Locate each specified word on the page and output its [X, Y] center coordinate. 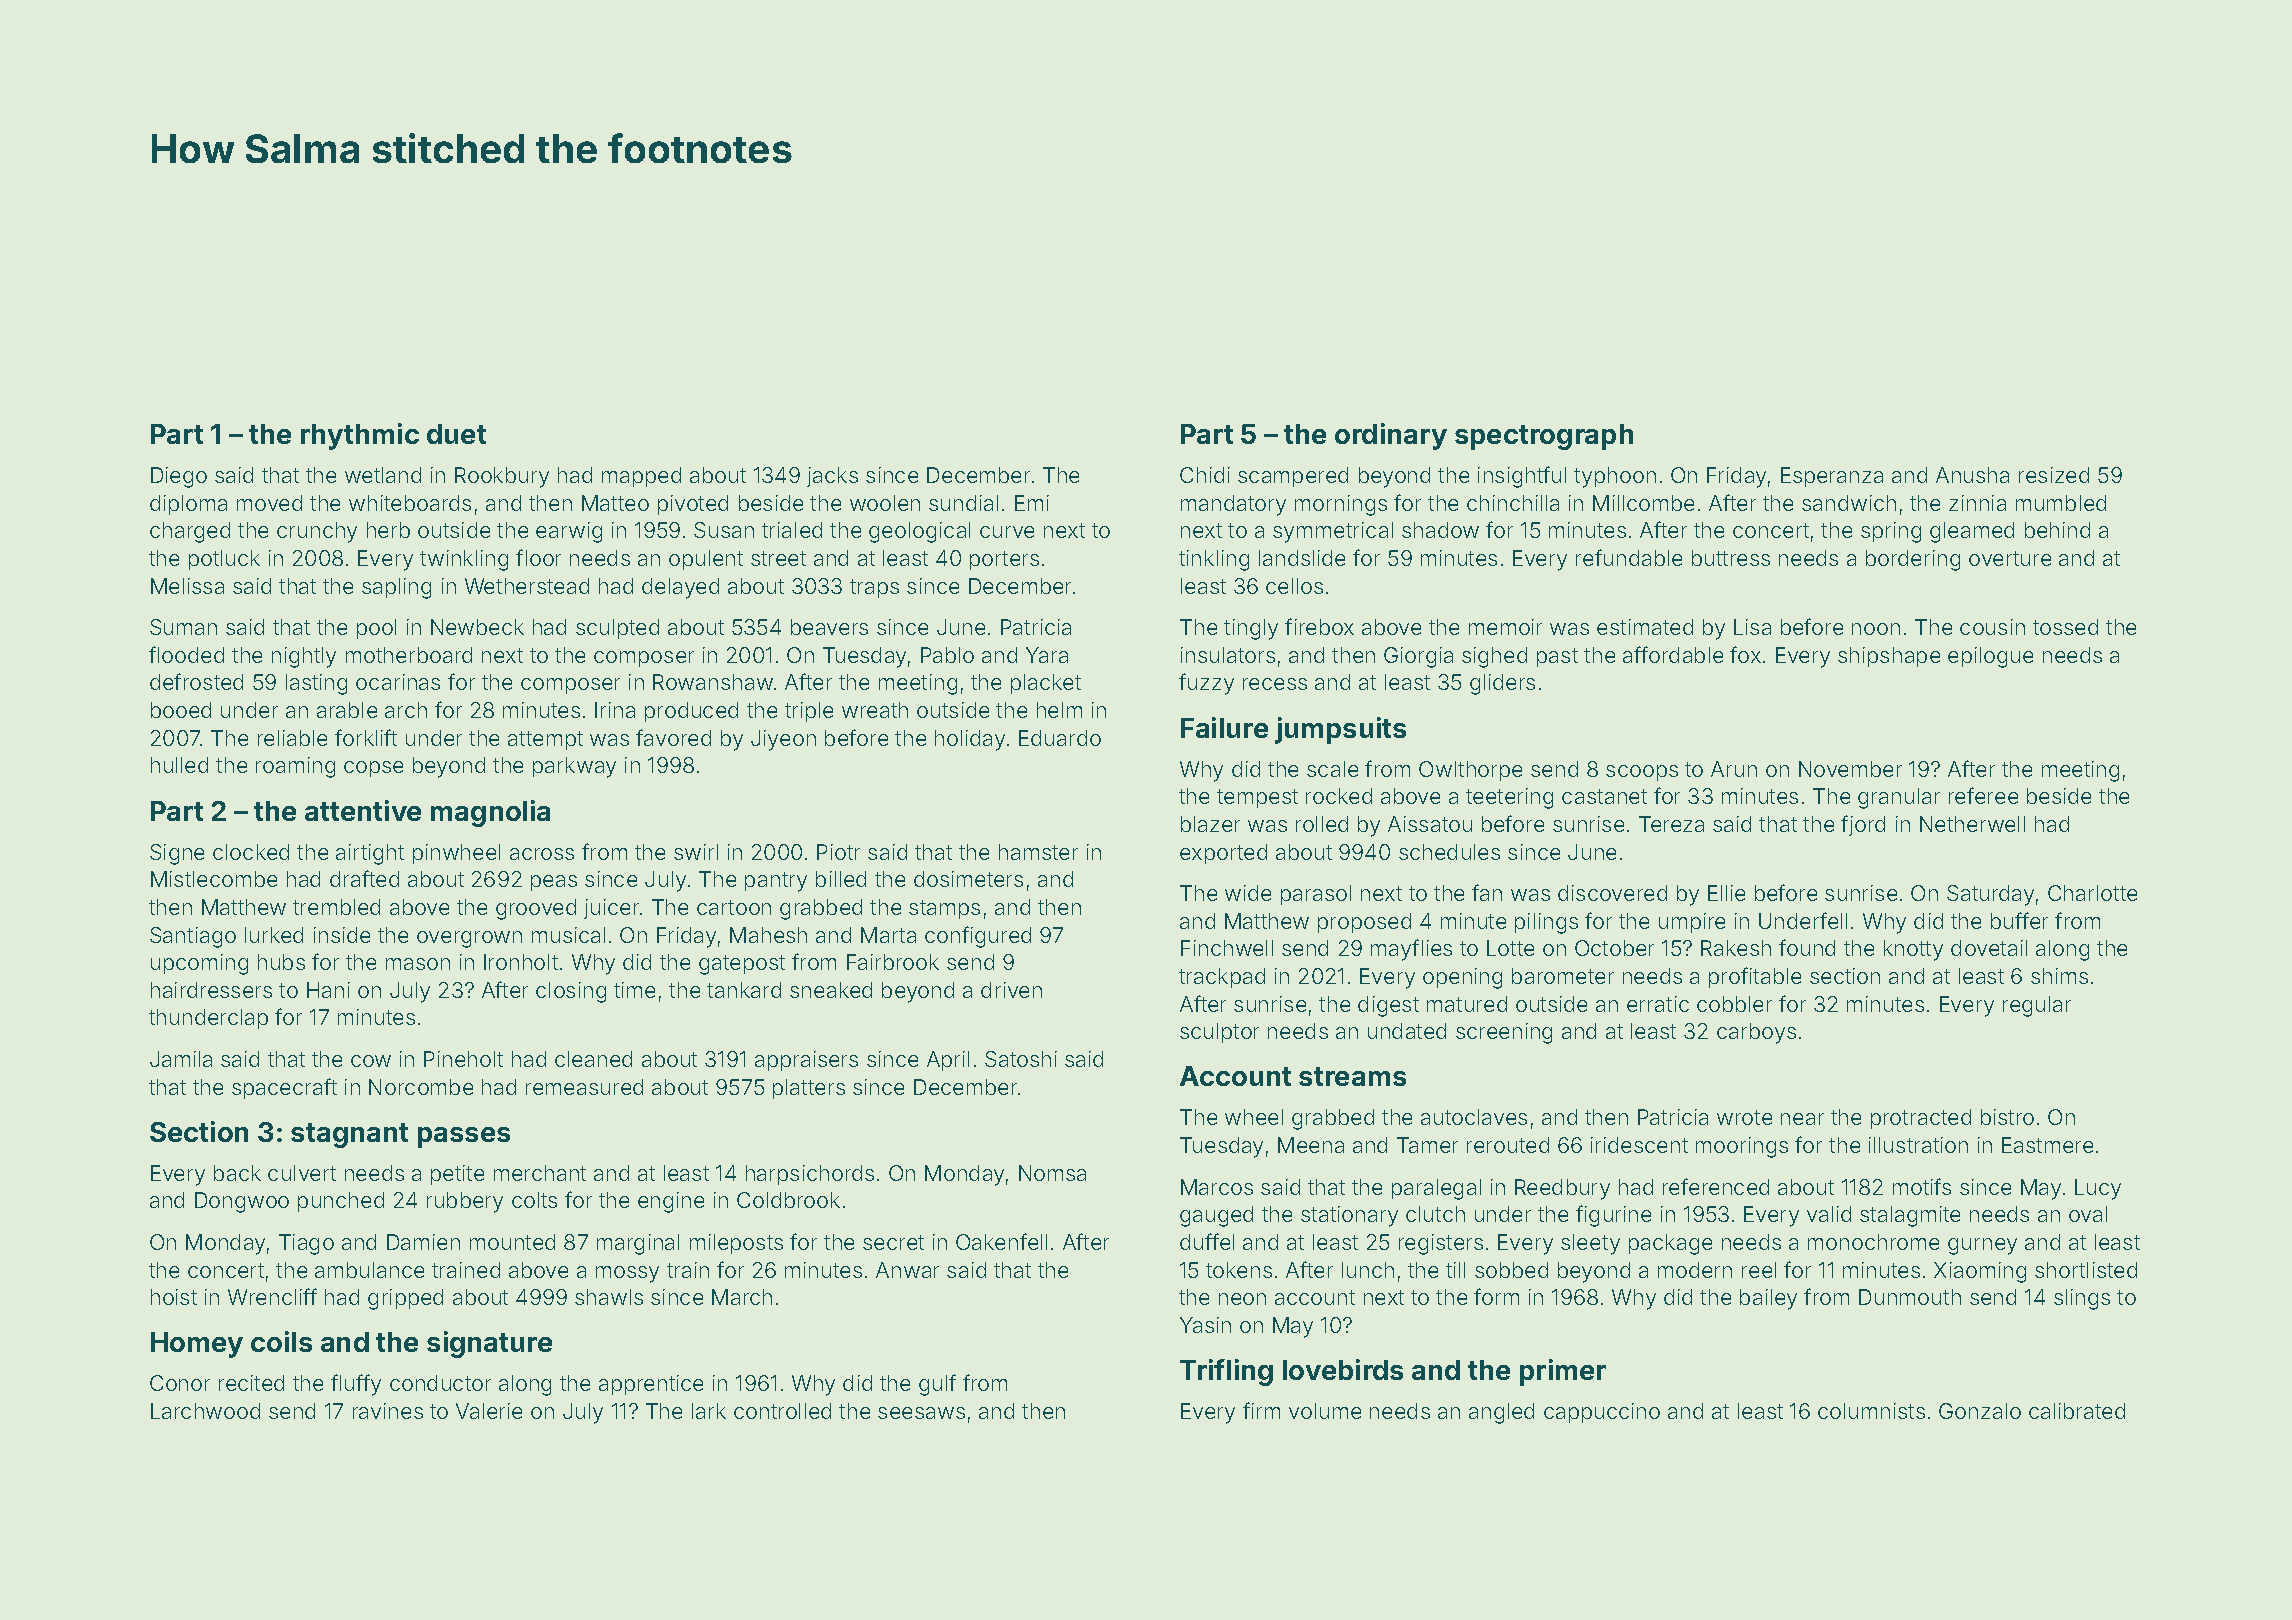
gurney [1982, 1246]
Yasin [1205, 1325]
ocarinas [398, 682]
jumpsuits [1340, 730]
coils [281, 1341]
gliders [1502, 684]
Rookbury [502, 477]
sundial [963, 503]
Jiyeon [783, 740]
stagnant [349, 1135]
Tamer [1427, 1145]
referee [1983, 795]
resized [2054, 475]
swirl [696, 852]
